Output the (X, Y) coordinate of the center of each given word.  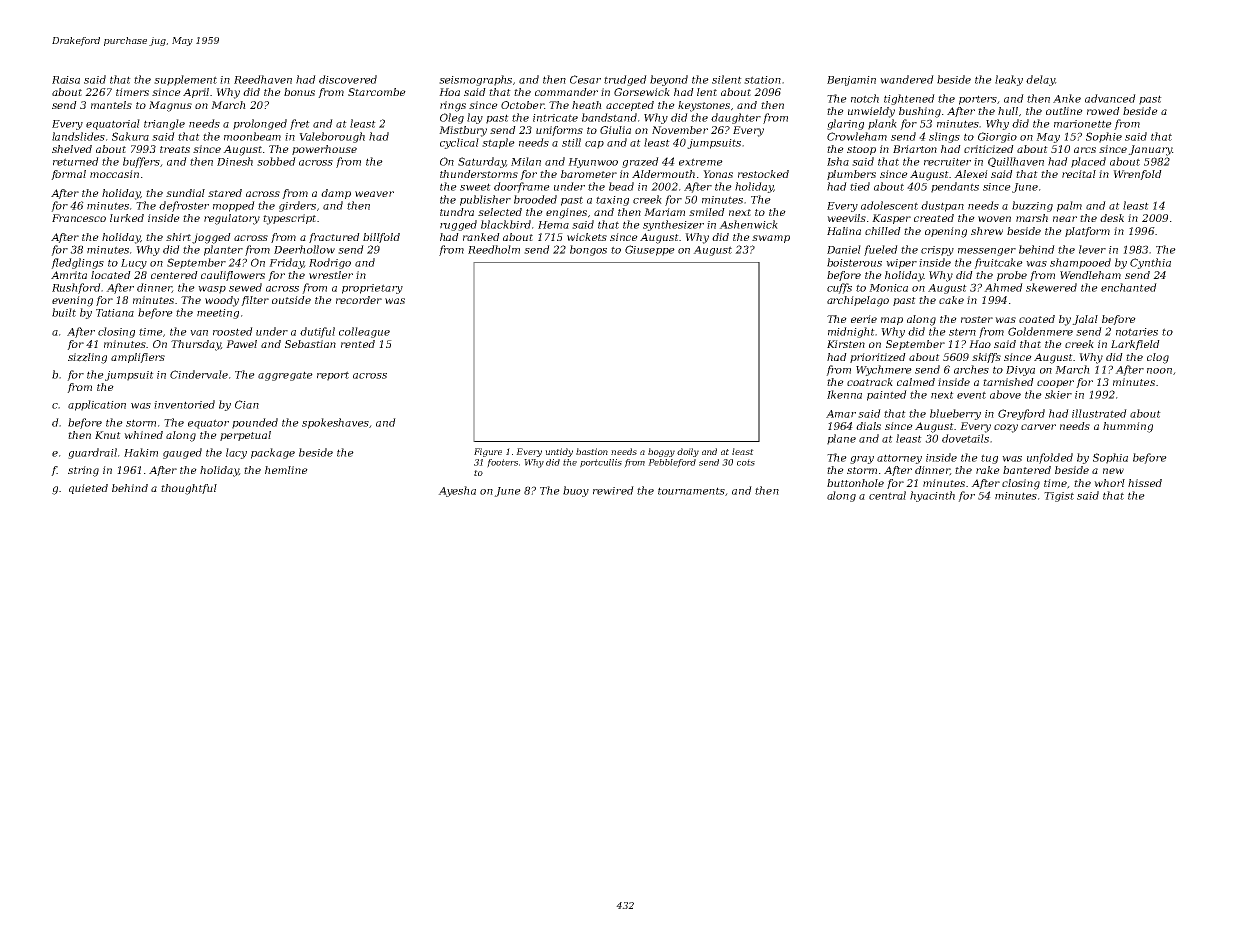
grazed (640, 162)
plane (841, 439)
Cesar (585, 79)
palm (1069, 206)
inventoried (184, 404)
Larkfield (1135, 345)
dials (868, 426)
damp (336, 194)
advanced (1110, 98)
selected (500, 212)
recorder (359, 300)
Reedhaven (263, 79)
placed (1088, 162)
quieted (88, 489)
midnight (851, 332)
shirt (178, 237)
